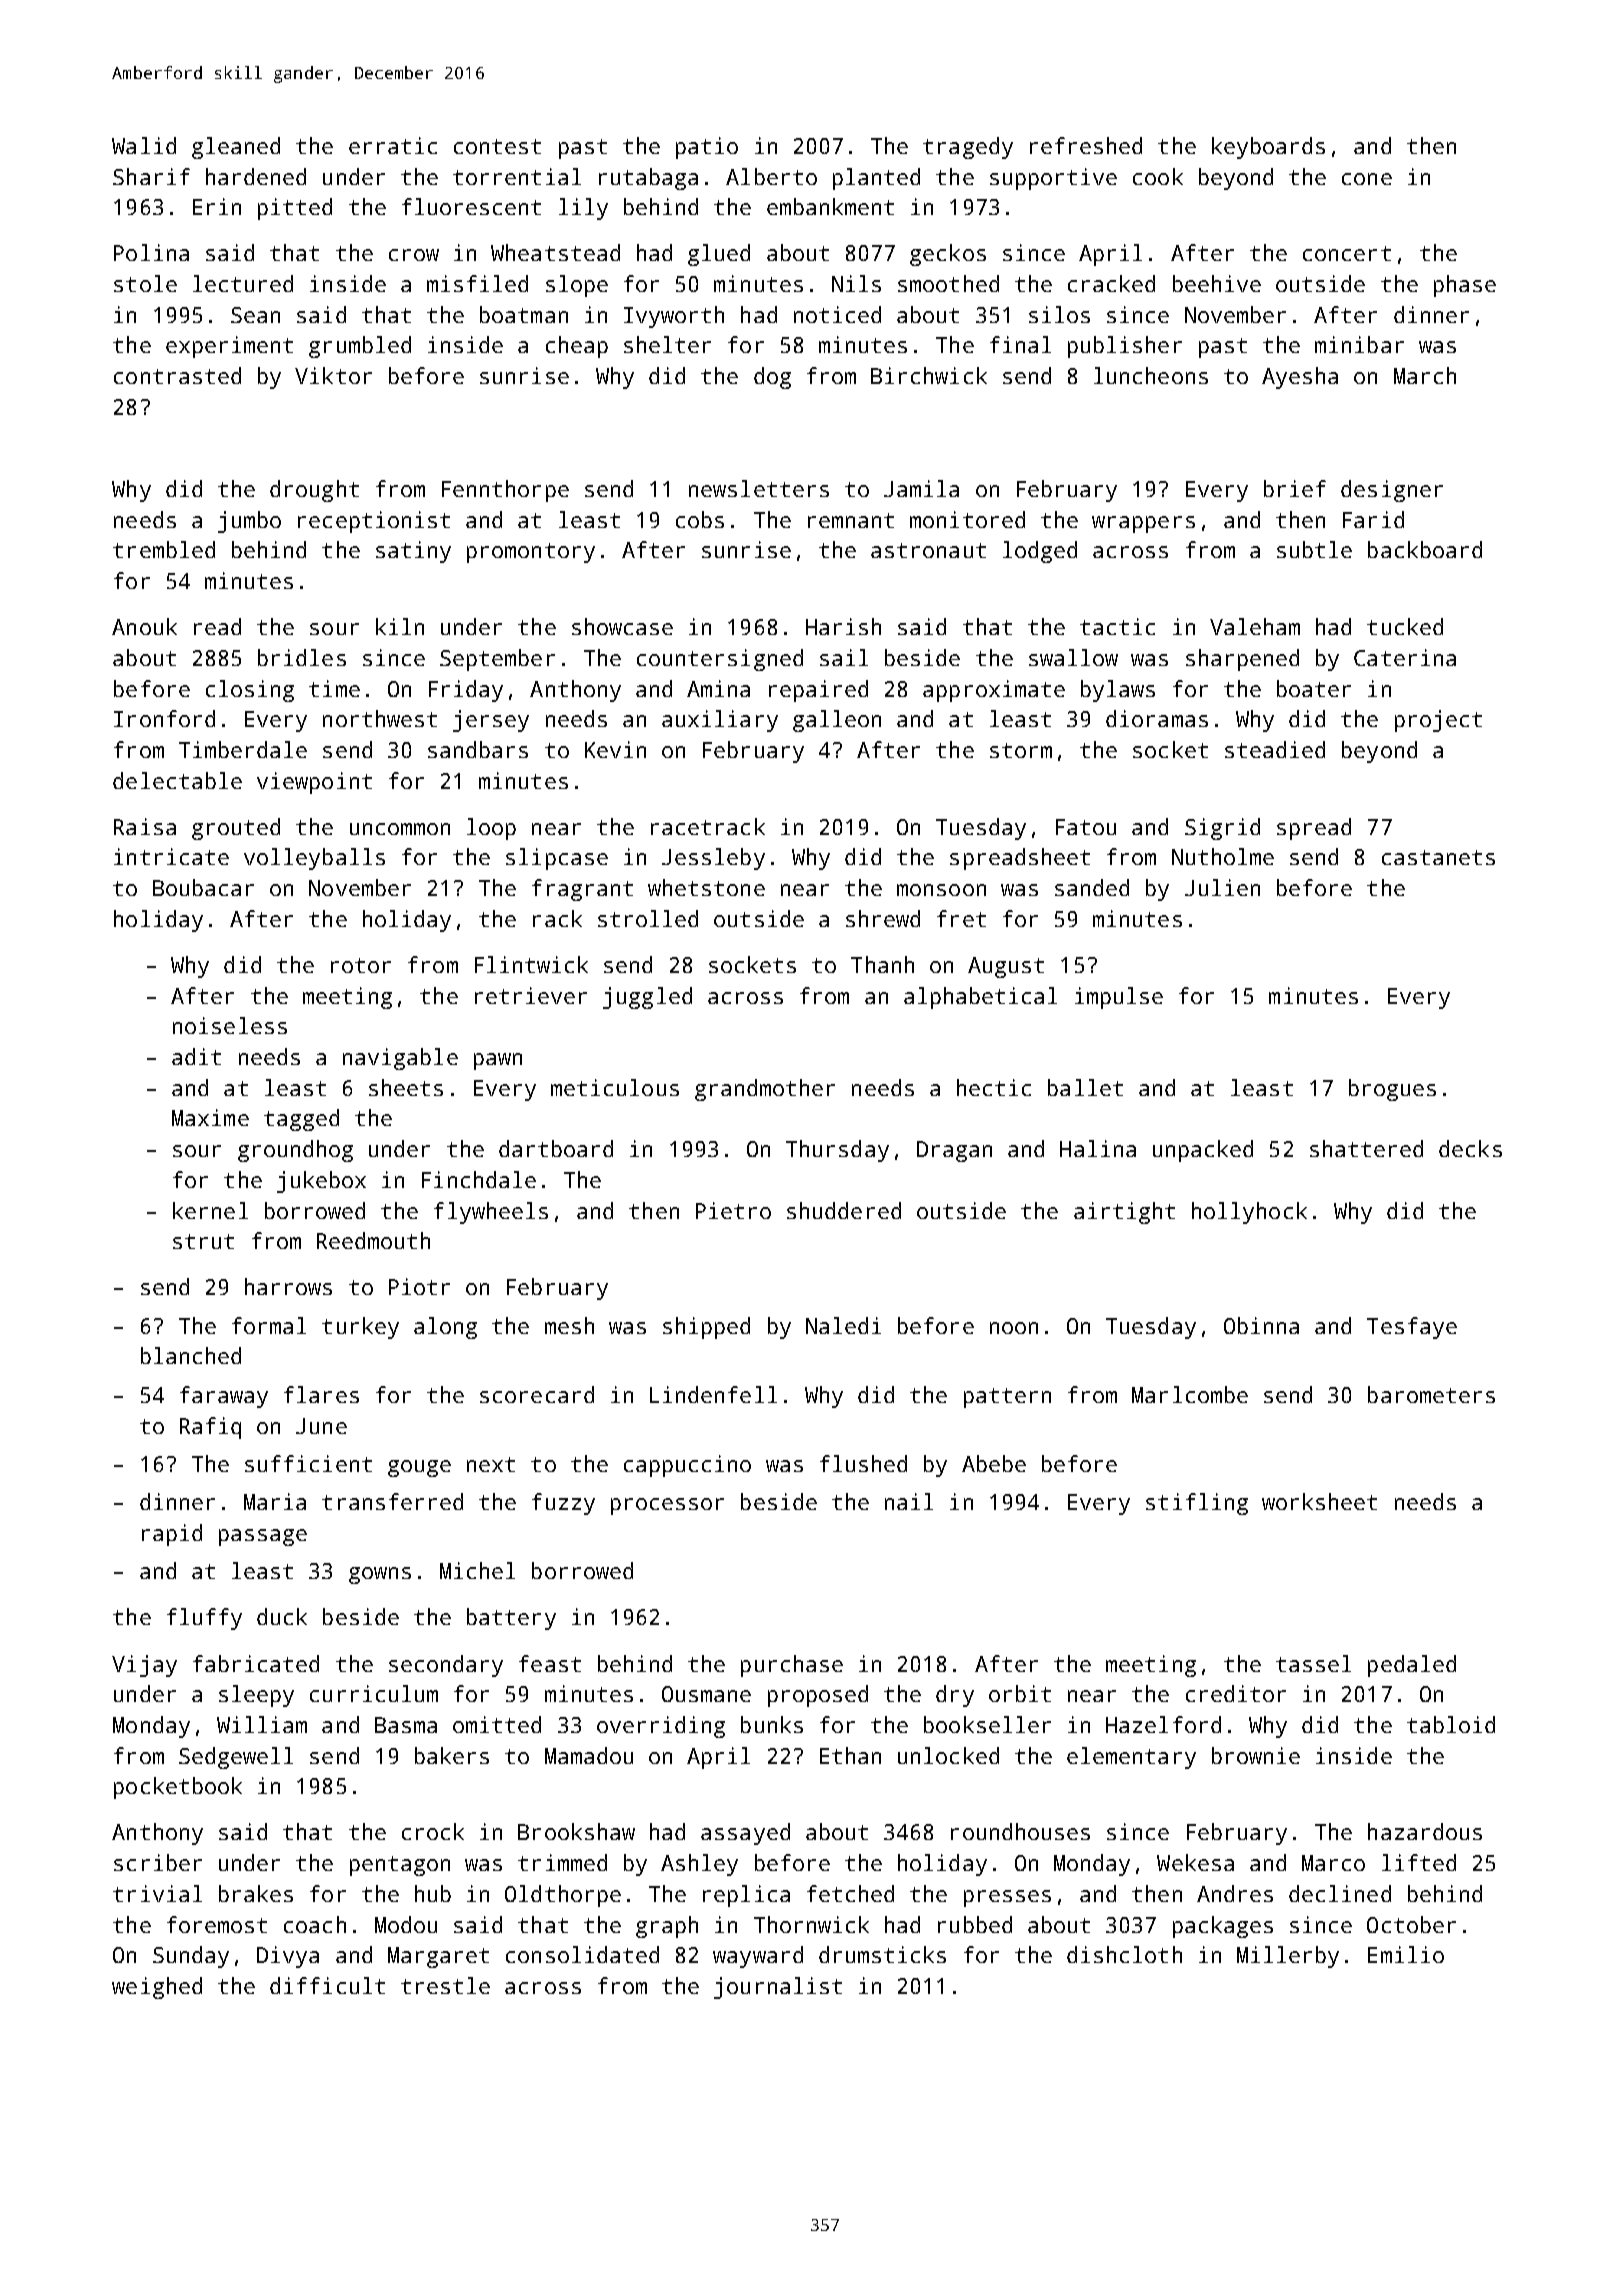 This screenshot has width=1620, height=2292. I want to click on cone, so click(1367, 179).
